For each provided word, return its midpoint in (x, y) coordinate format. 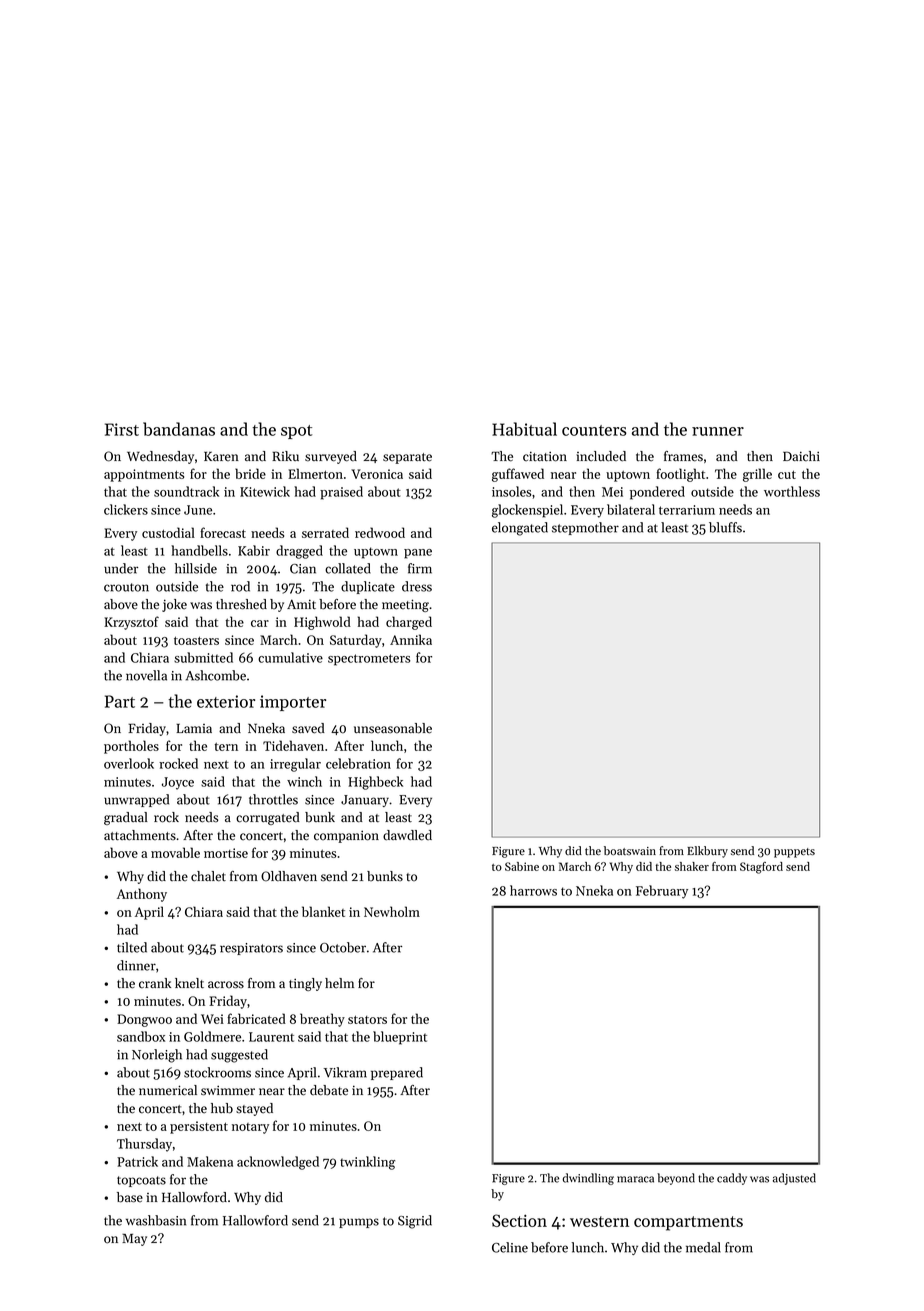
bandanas (179, 429)
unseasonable (393, 728)
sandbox (141, 1036)
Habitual (524, 429)
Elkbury (707, 852)
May (134, 1240)
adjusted (794, 1179)
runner (718, 431)
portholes (131, 747)
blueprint (400, 1038)
